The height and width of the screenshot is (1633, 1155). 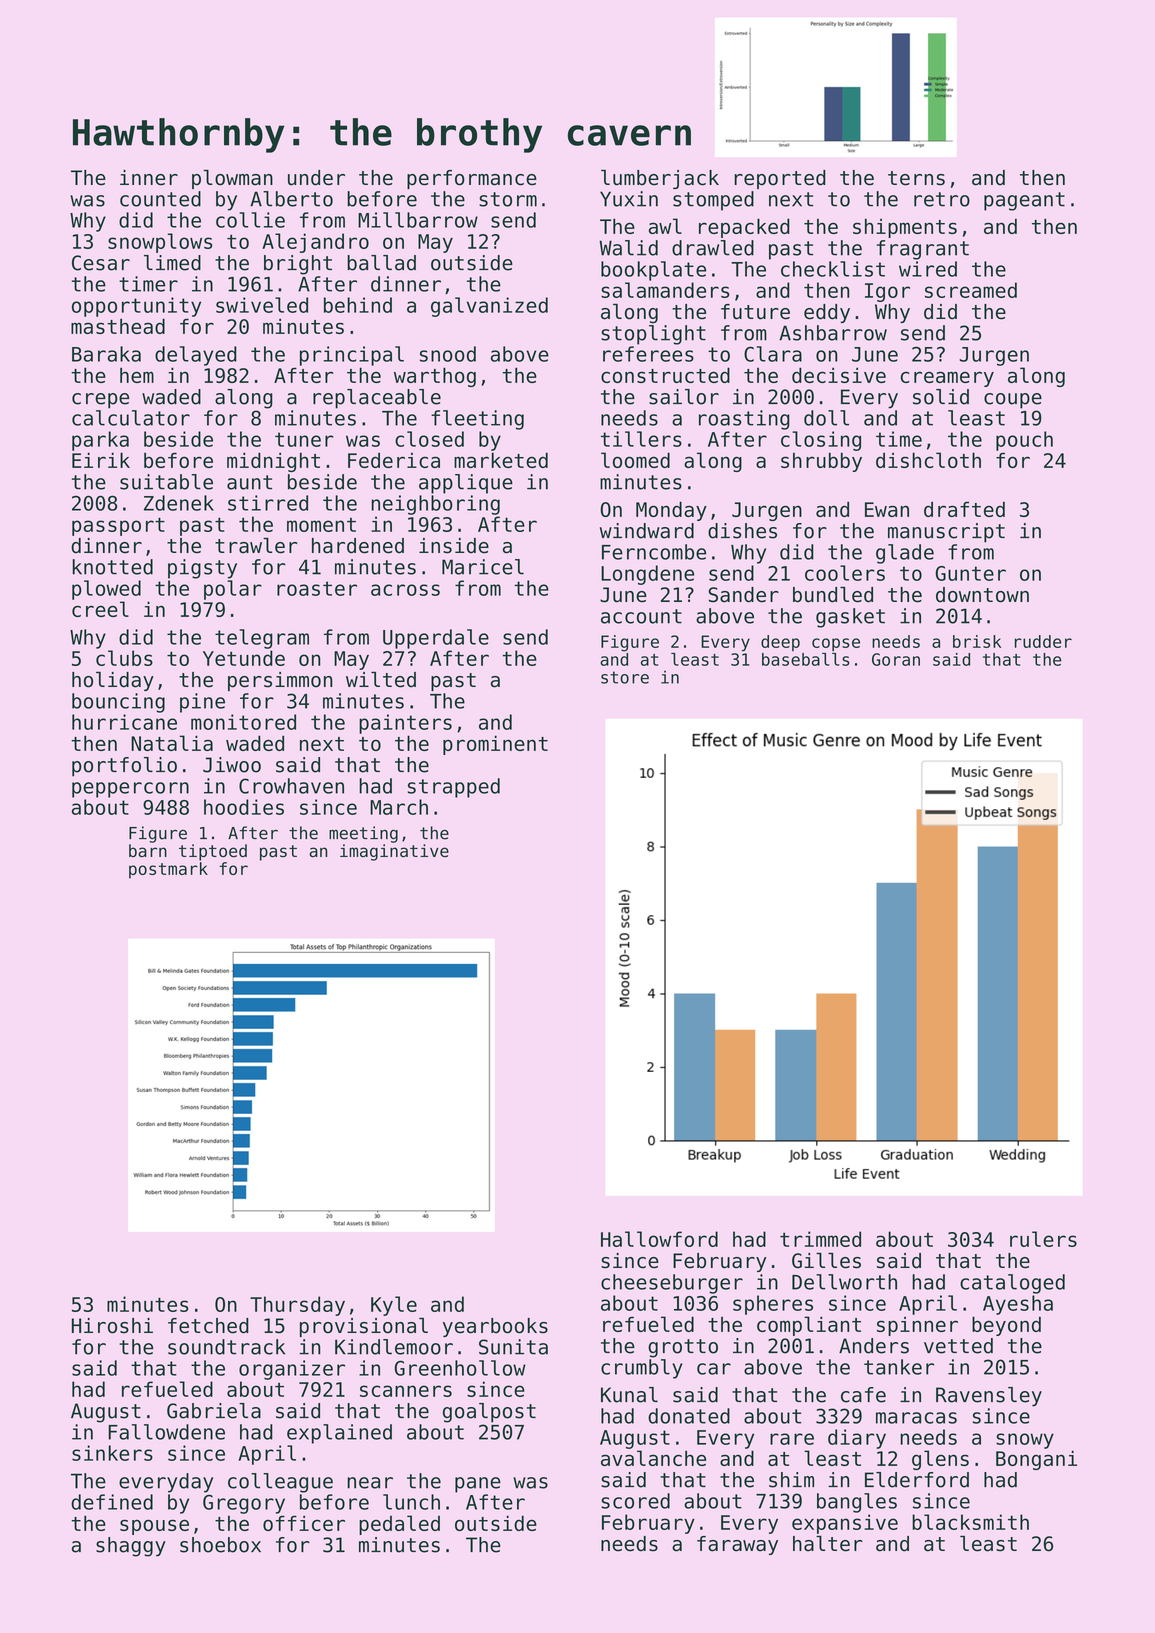 I want to click on dishes, so click(x=742, y=531).
